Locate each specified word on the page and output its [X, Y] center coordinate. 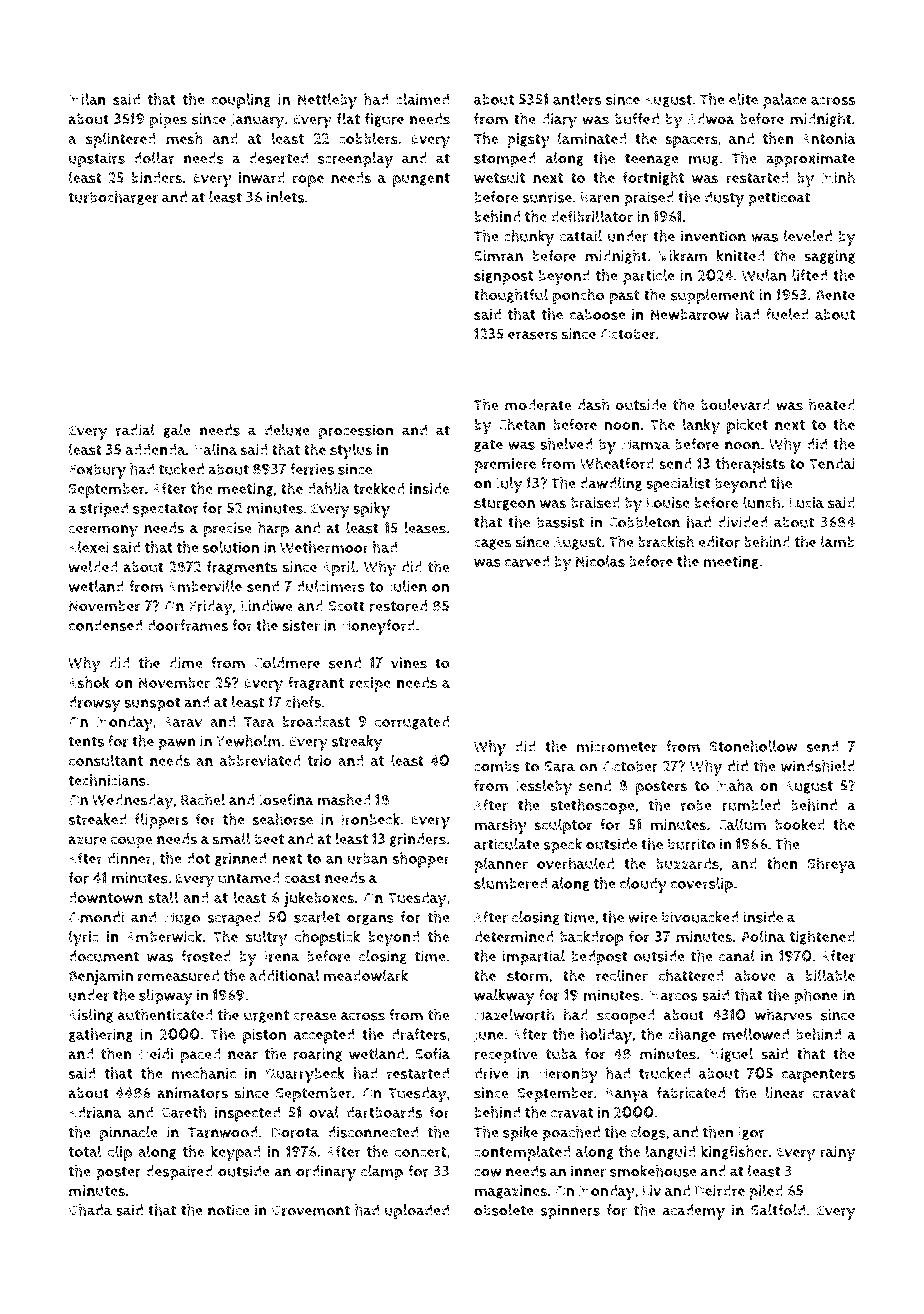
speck [562, 846]
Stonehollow [753, 746]
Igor [751, 1133]
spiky [371, 510]
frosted [206, 956]
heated [832, 404]
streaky [356, 743]
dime [186, 663]
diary [559, 121]
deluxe [287, 430]
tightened [822, 937]
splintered [121, 140]
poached [571, 1134]
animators [192, 1093]
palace [785, 101]
